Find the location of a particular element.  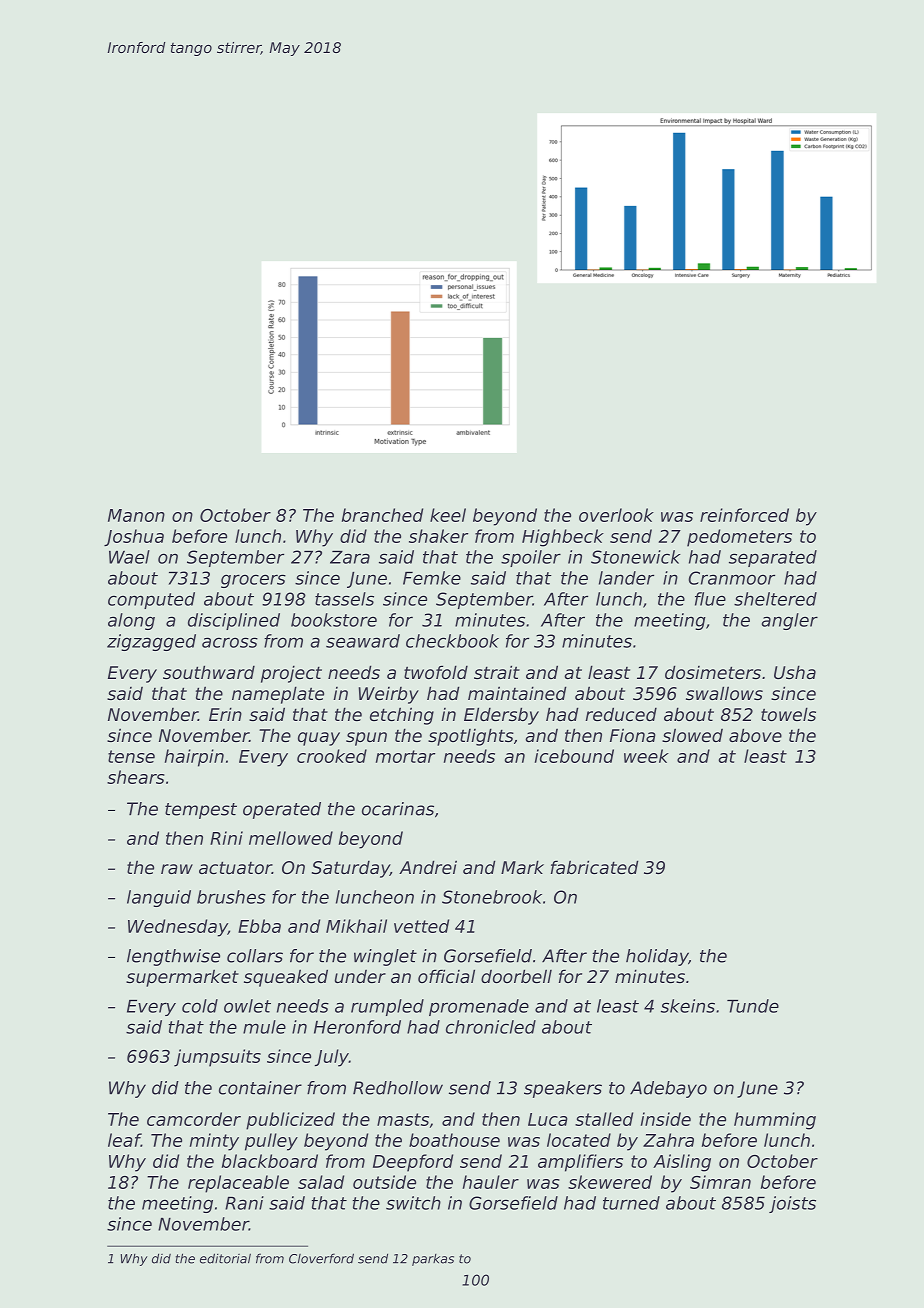

grocers is located at coordinates (253, 581).
